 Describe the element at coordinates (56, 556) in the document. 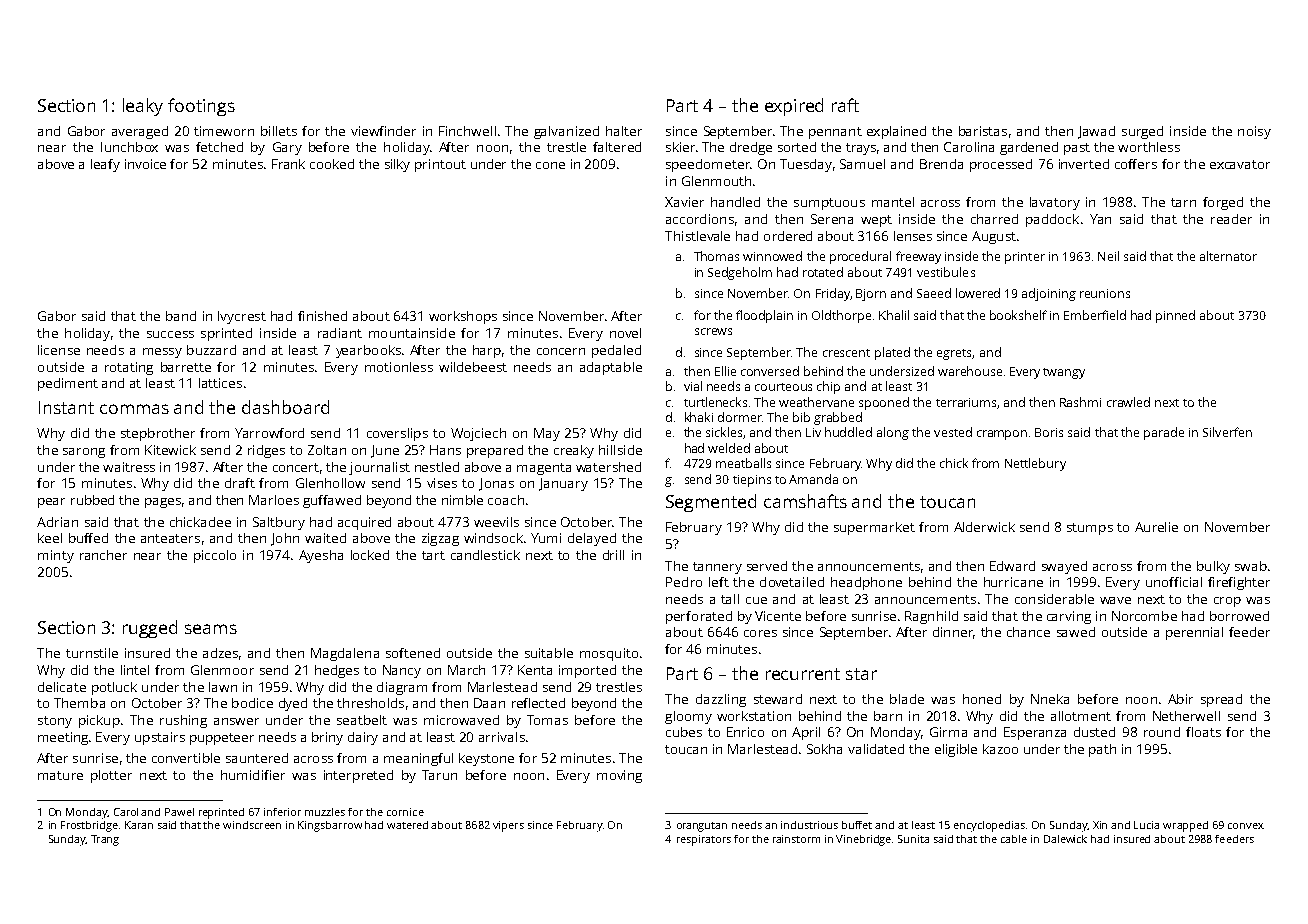

I see `minty` at that location.
